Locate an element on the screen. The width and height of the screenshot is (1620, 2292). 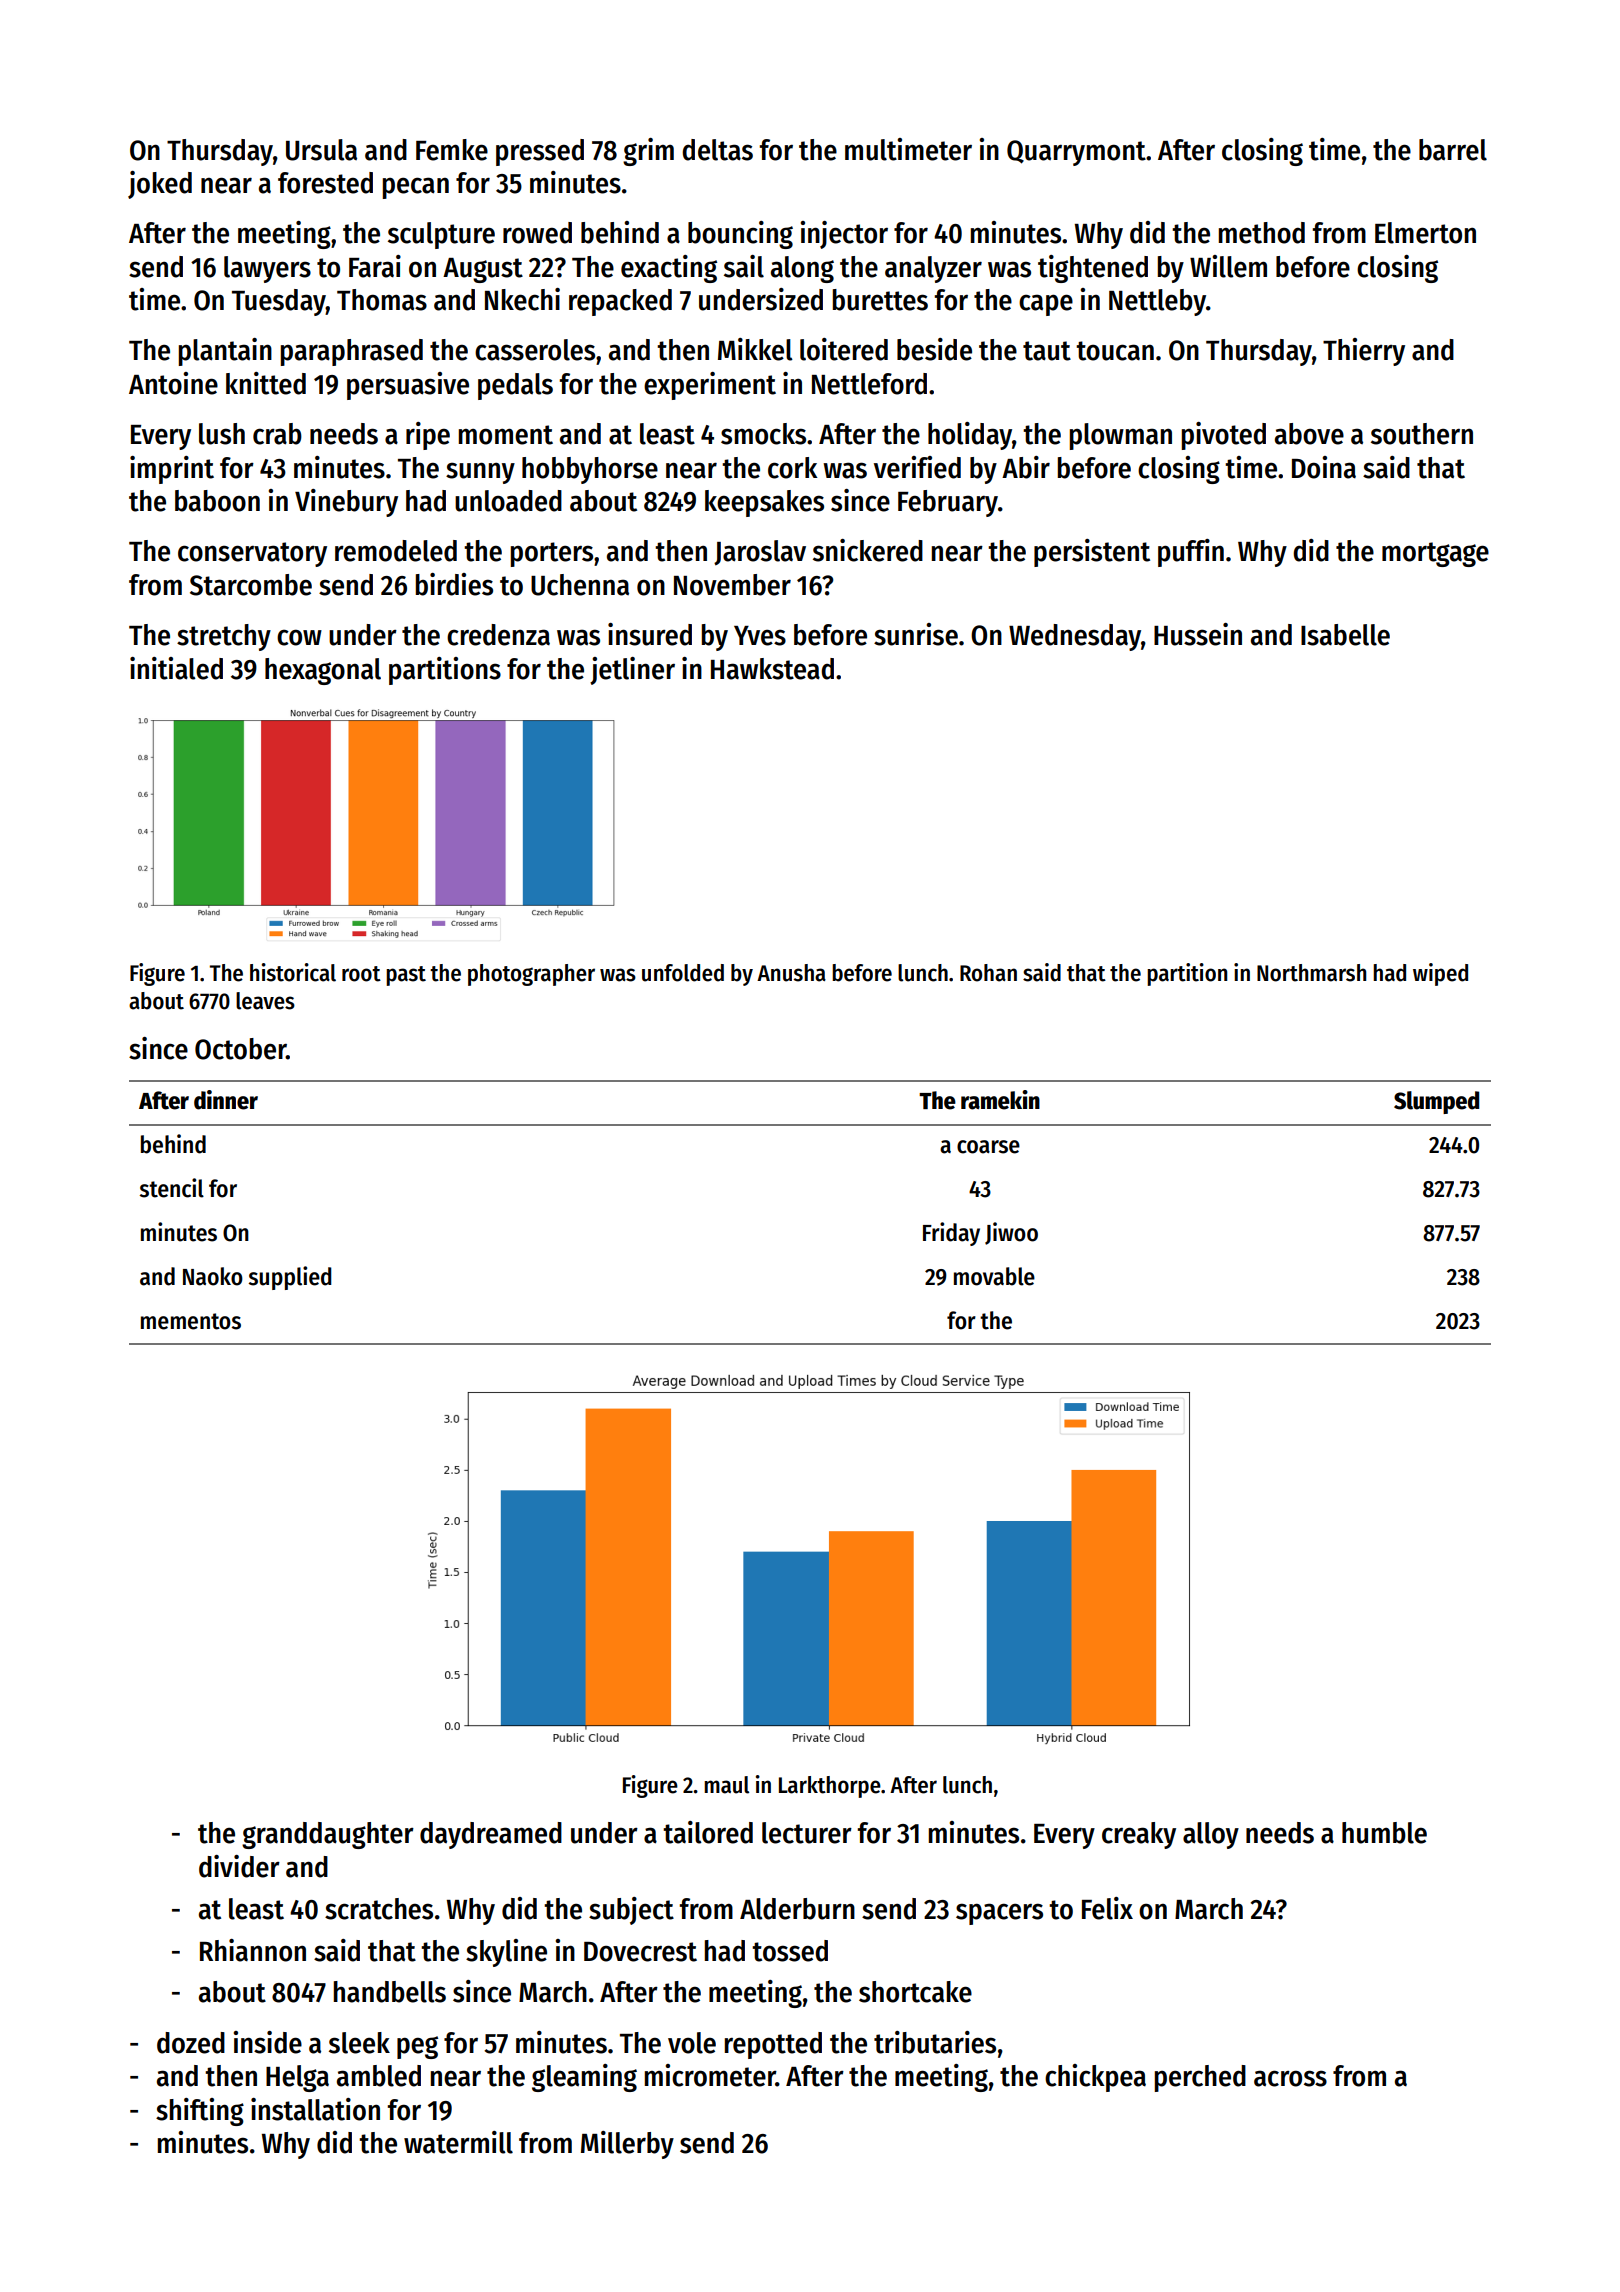
southern is located at coordinates (1422, 434).
